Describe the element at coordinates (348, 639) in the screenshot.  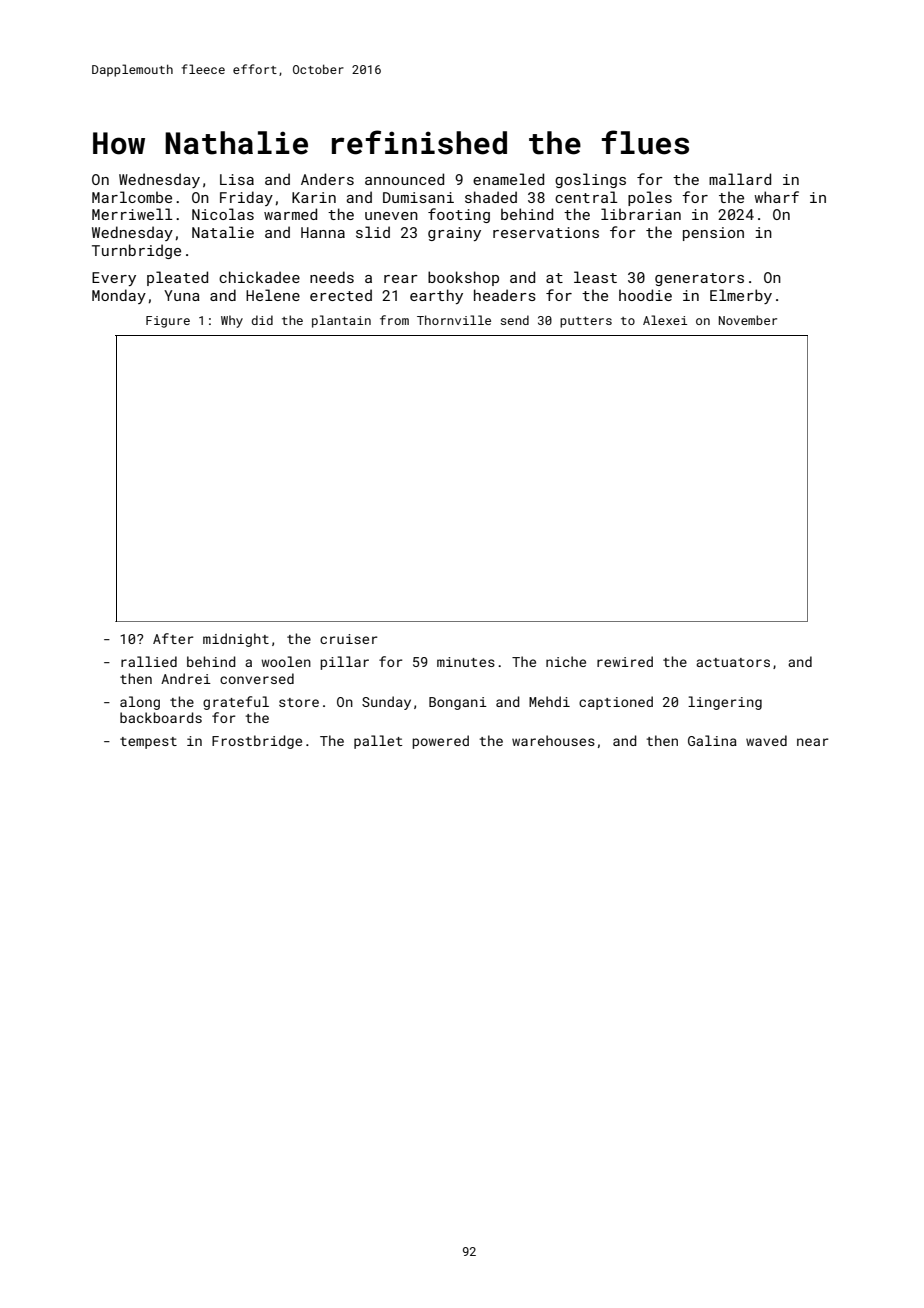
I see `cruiser` at that location.
